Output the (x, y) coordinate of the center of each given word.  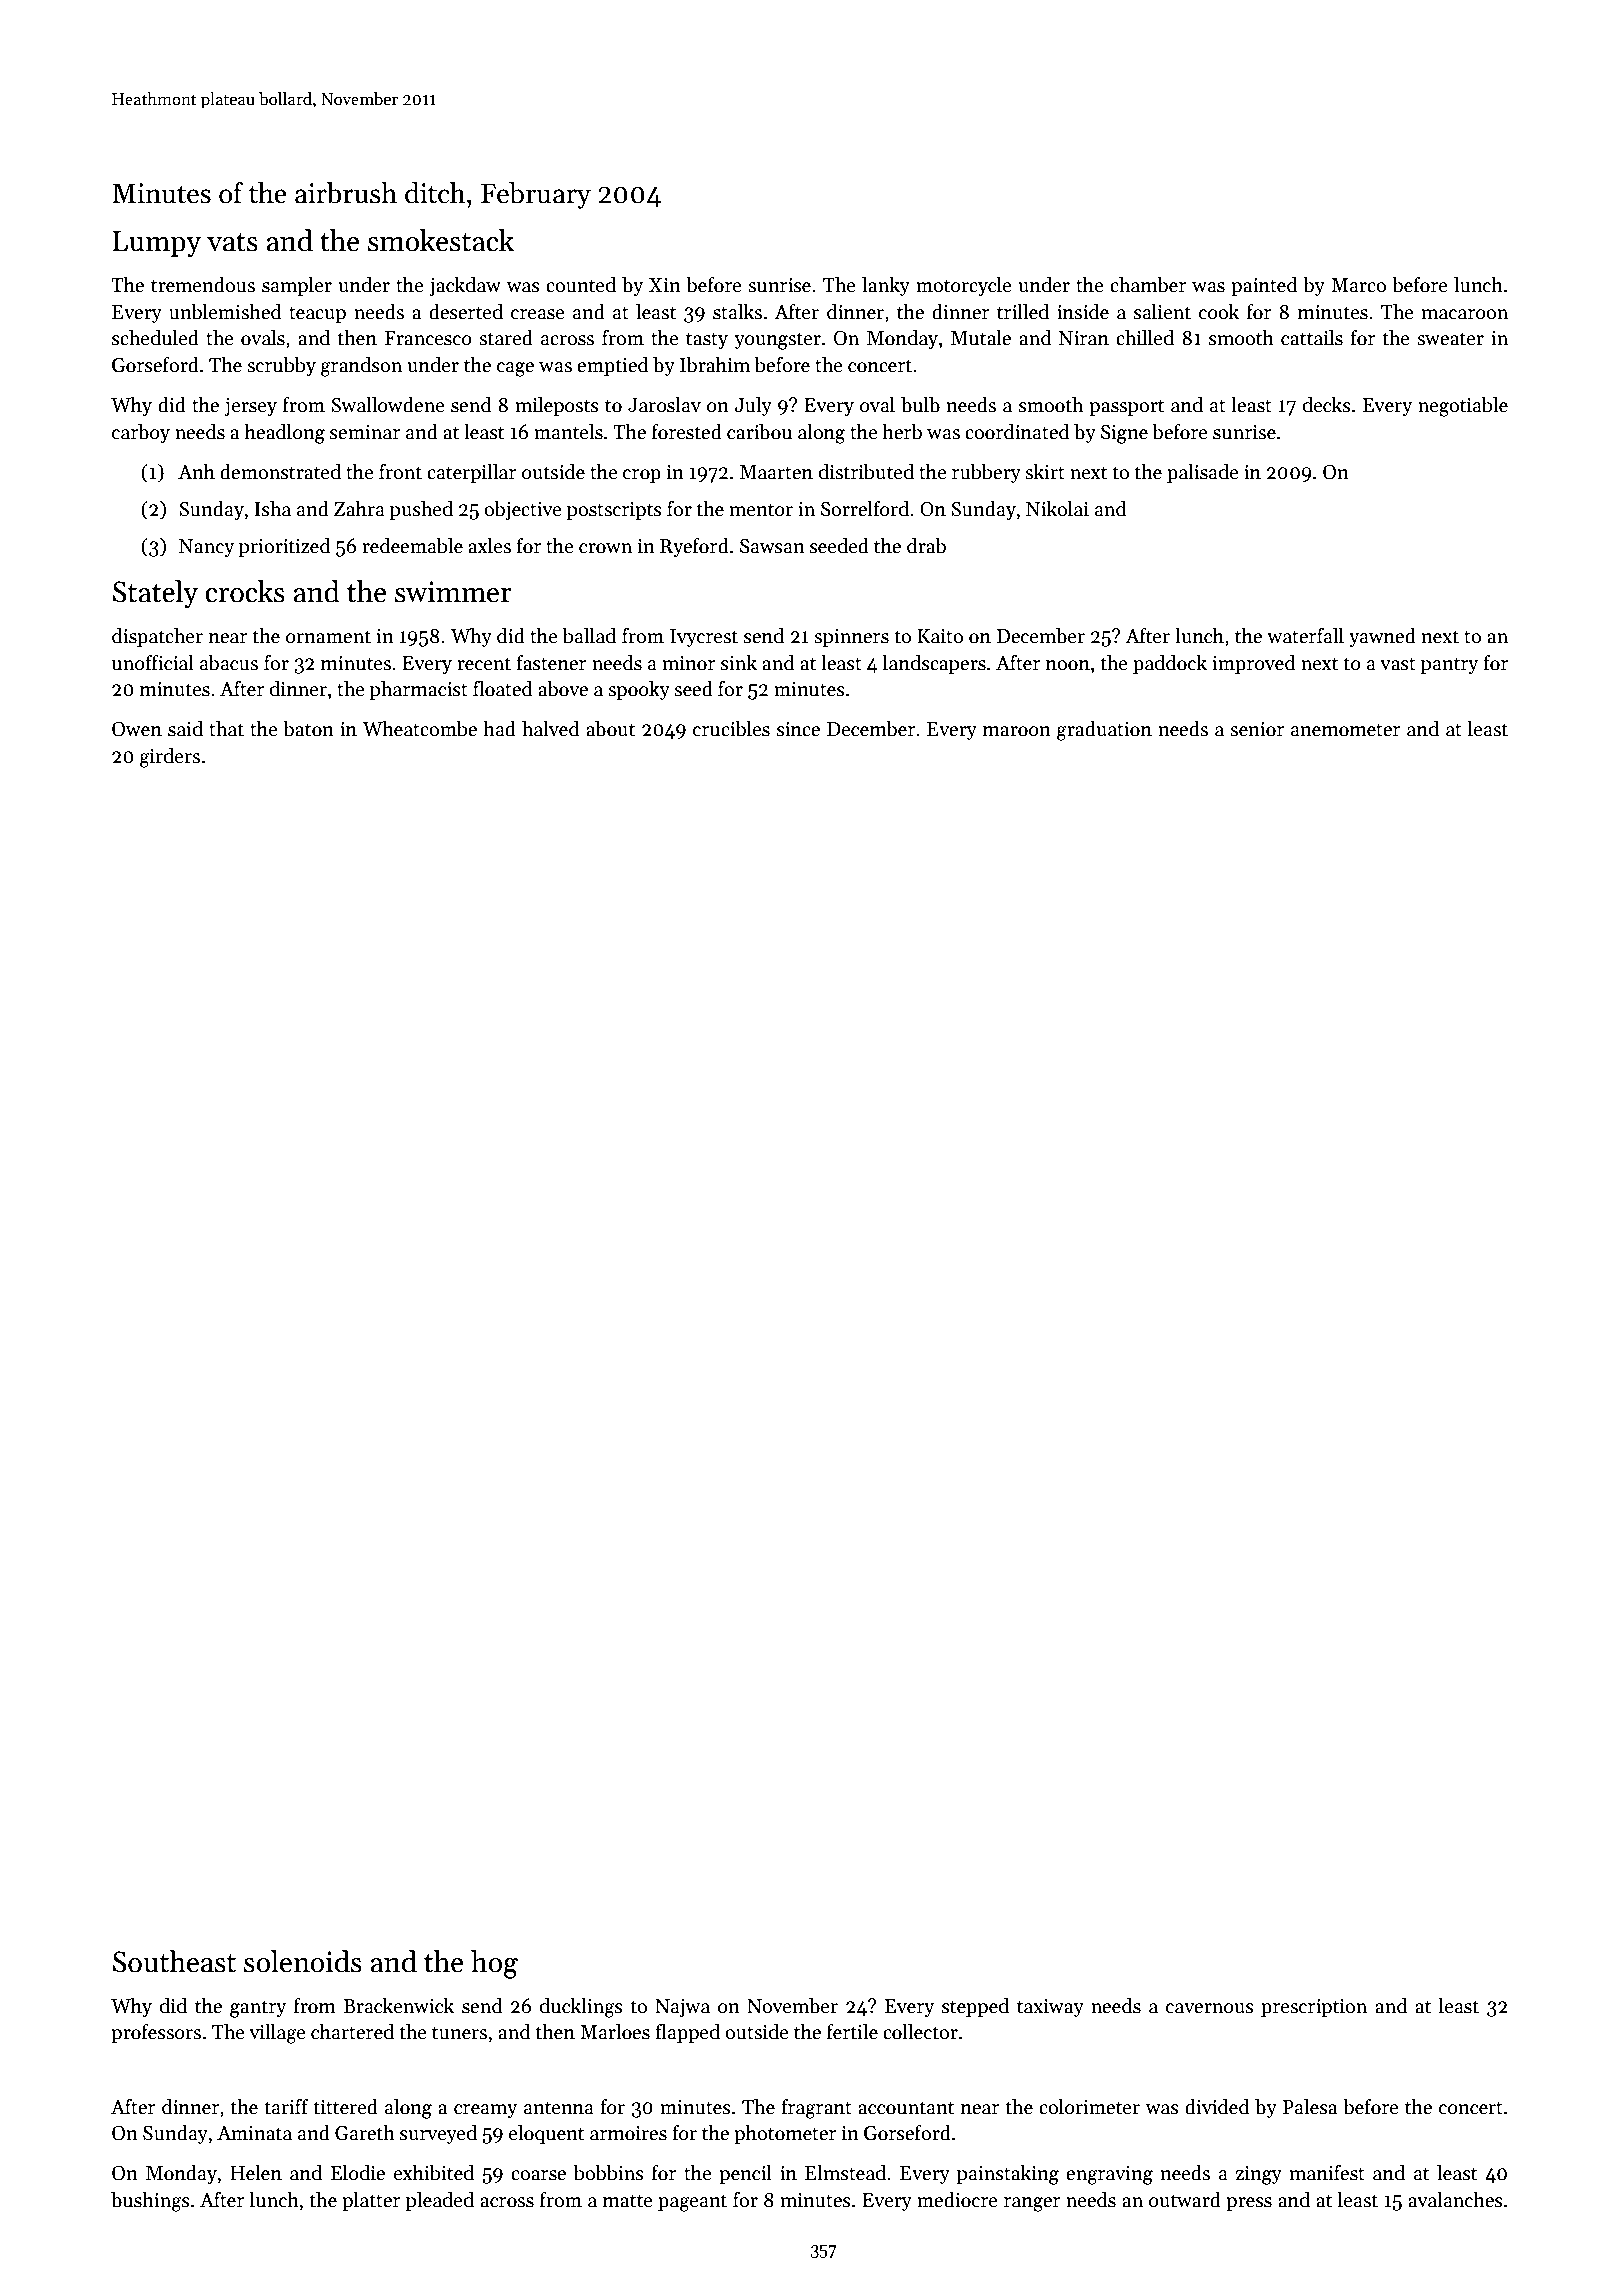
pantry (1449, 665)
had (499, 729)
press (1249, 2204)
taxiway (1050, 2008)
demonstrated (280, 472)
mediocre (957, 2200)
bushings (150, 2202)
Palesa (1310, 2107)
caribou (759, 432)
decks (1327, 405)
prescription (1314, 2008)
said (185, 729)
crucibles (731, 729)
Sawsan (772, 546)
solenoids (303, 1961)
